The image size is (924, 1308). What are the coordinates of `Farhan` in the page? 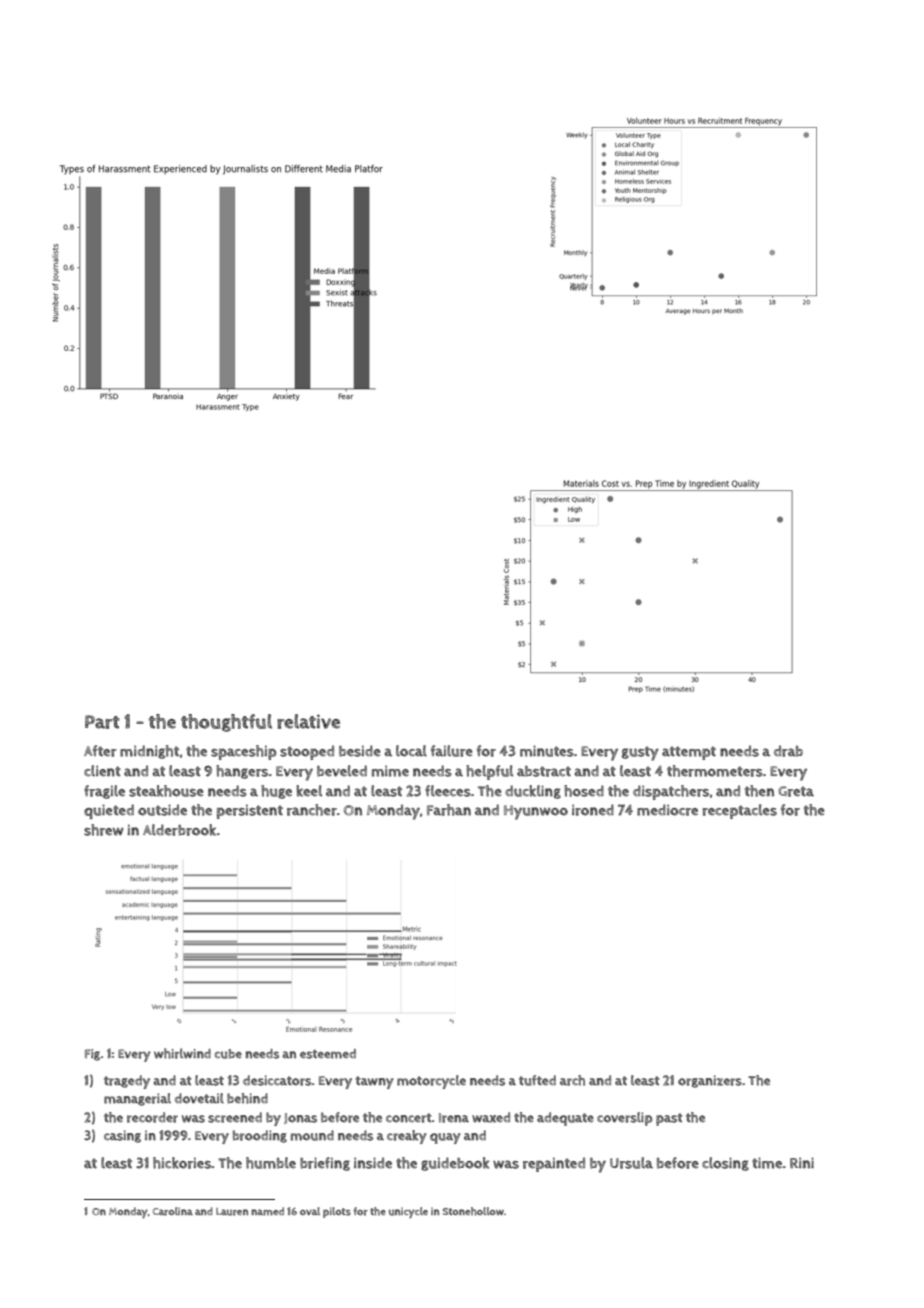 It's located at (449, 810).
